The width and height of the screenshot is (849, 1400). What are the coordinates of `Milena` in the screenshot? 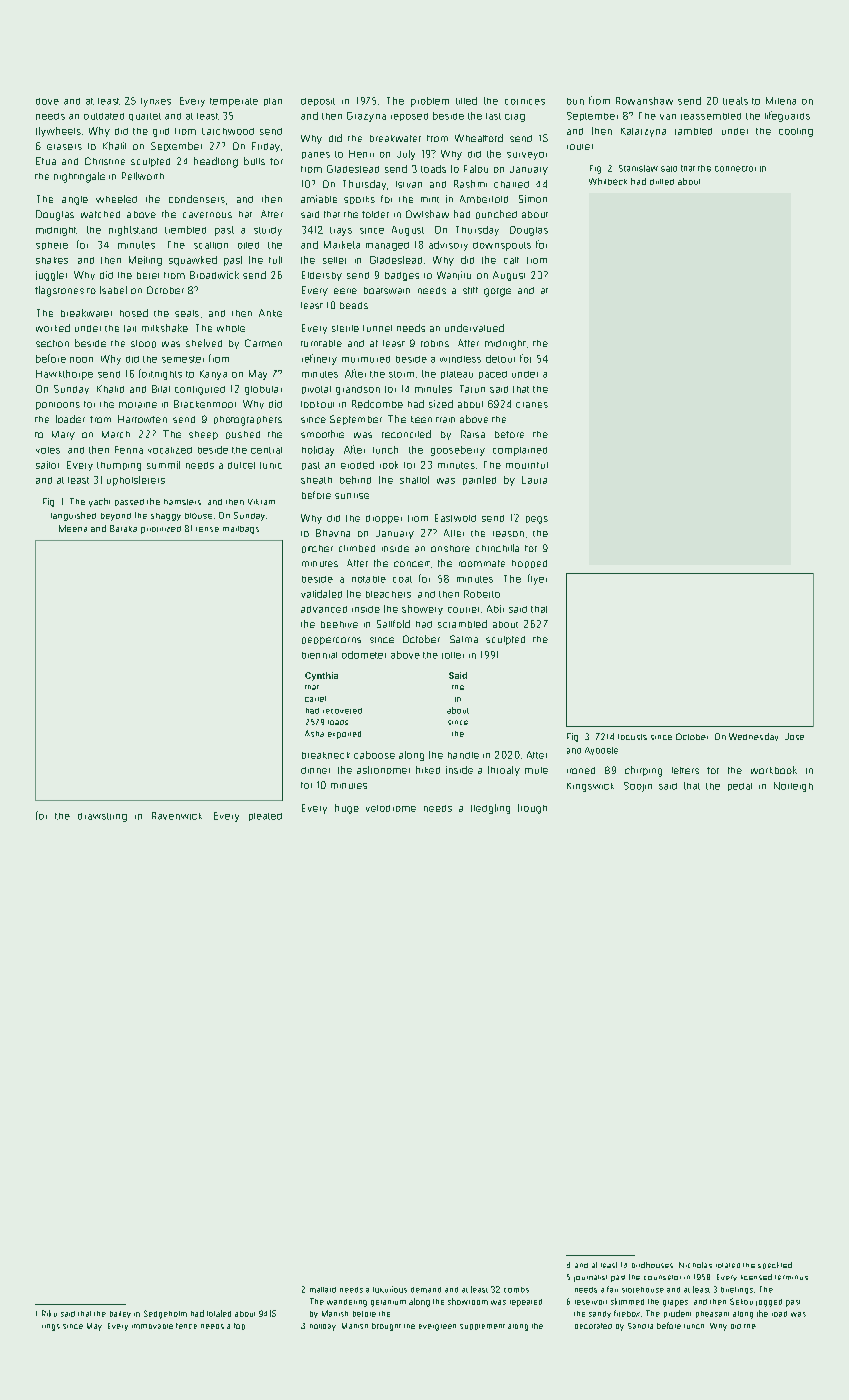 It's located at (781, 101).
